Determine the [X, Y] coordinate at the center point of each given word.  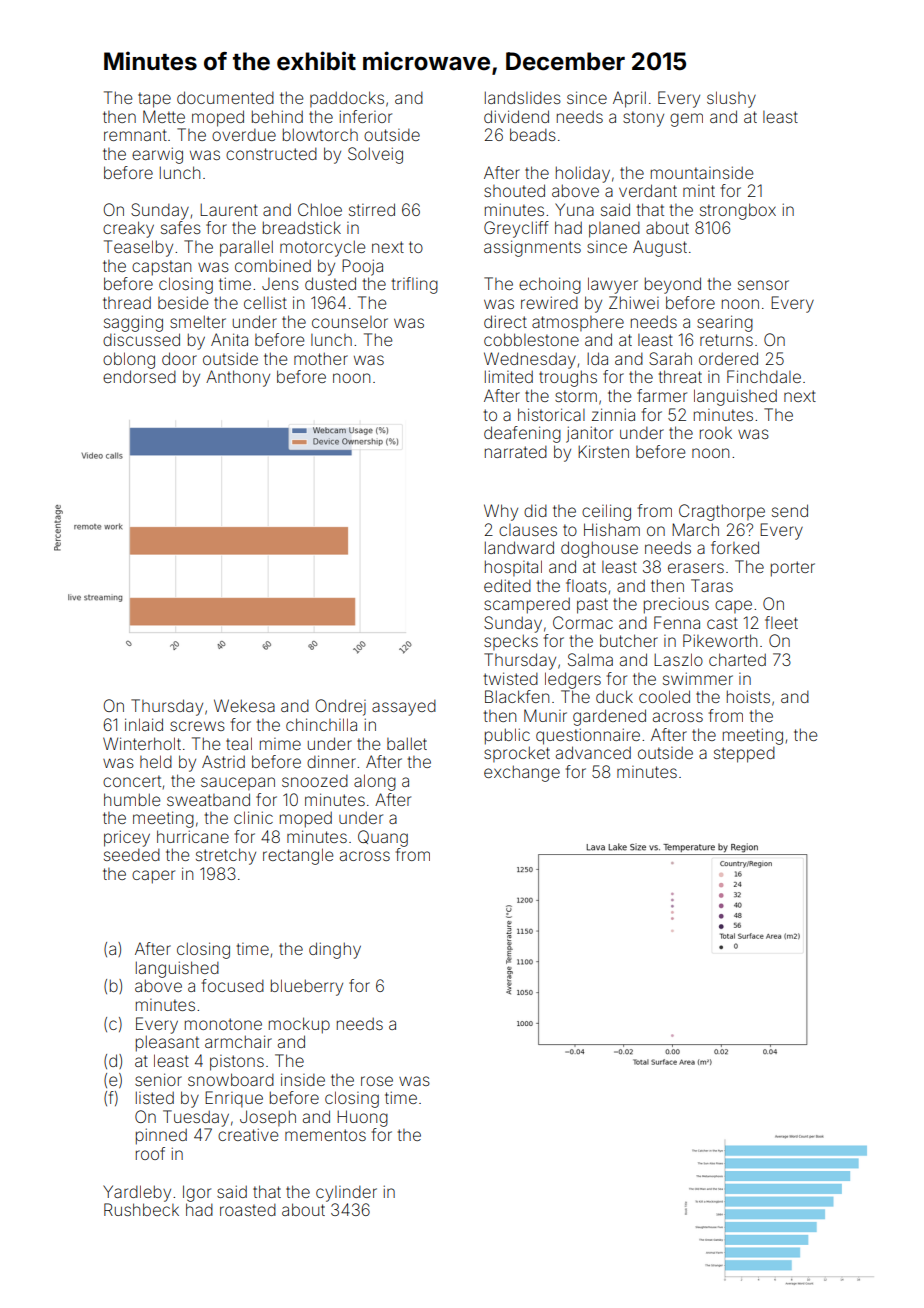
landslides [523, 97]
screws [197, 726]
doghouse [599, 549]
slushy [731, 99]
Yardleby [137, 1193]
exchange [522, 773]
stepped [744, 755]
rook [716, 433]
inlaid [144, 724]
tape [154, 100]
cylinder [346, 1194]
